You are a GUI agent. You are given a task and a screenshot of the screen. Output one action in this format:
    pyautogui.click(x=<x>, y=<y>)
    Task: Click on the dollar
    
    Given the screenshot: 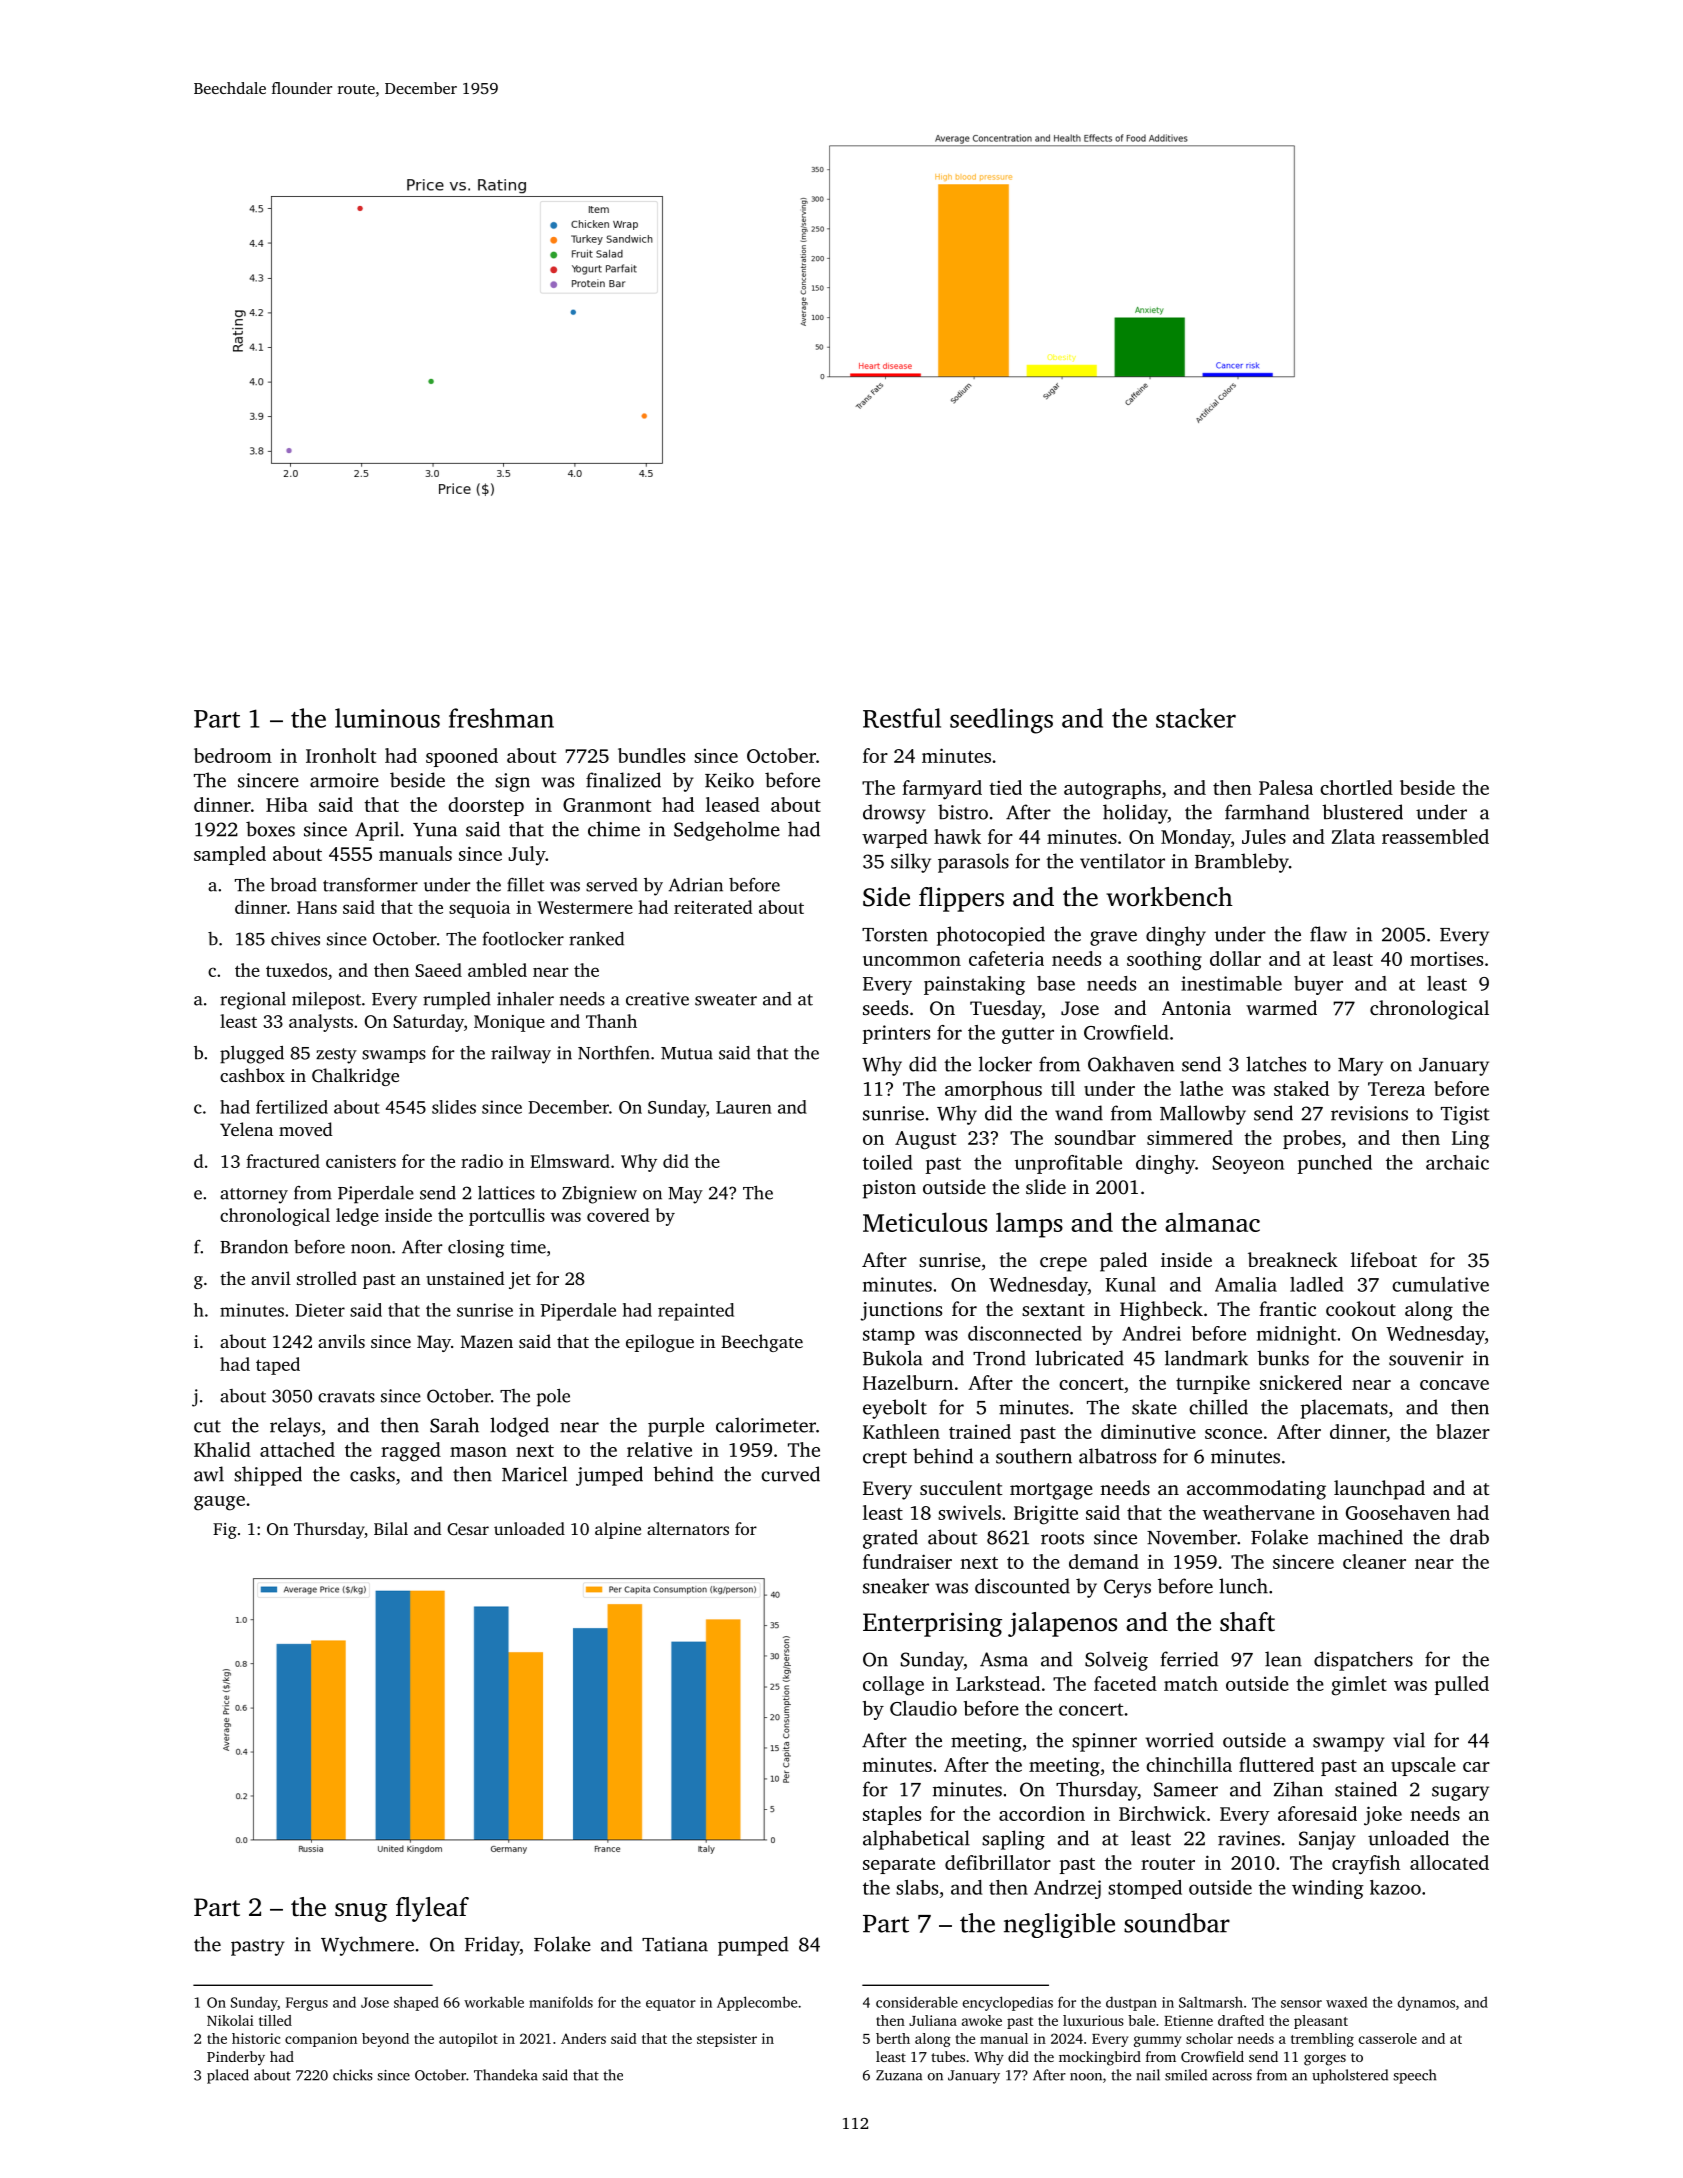 What is the action you would take?
    pyautogui.click(x=1235, y=958)
